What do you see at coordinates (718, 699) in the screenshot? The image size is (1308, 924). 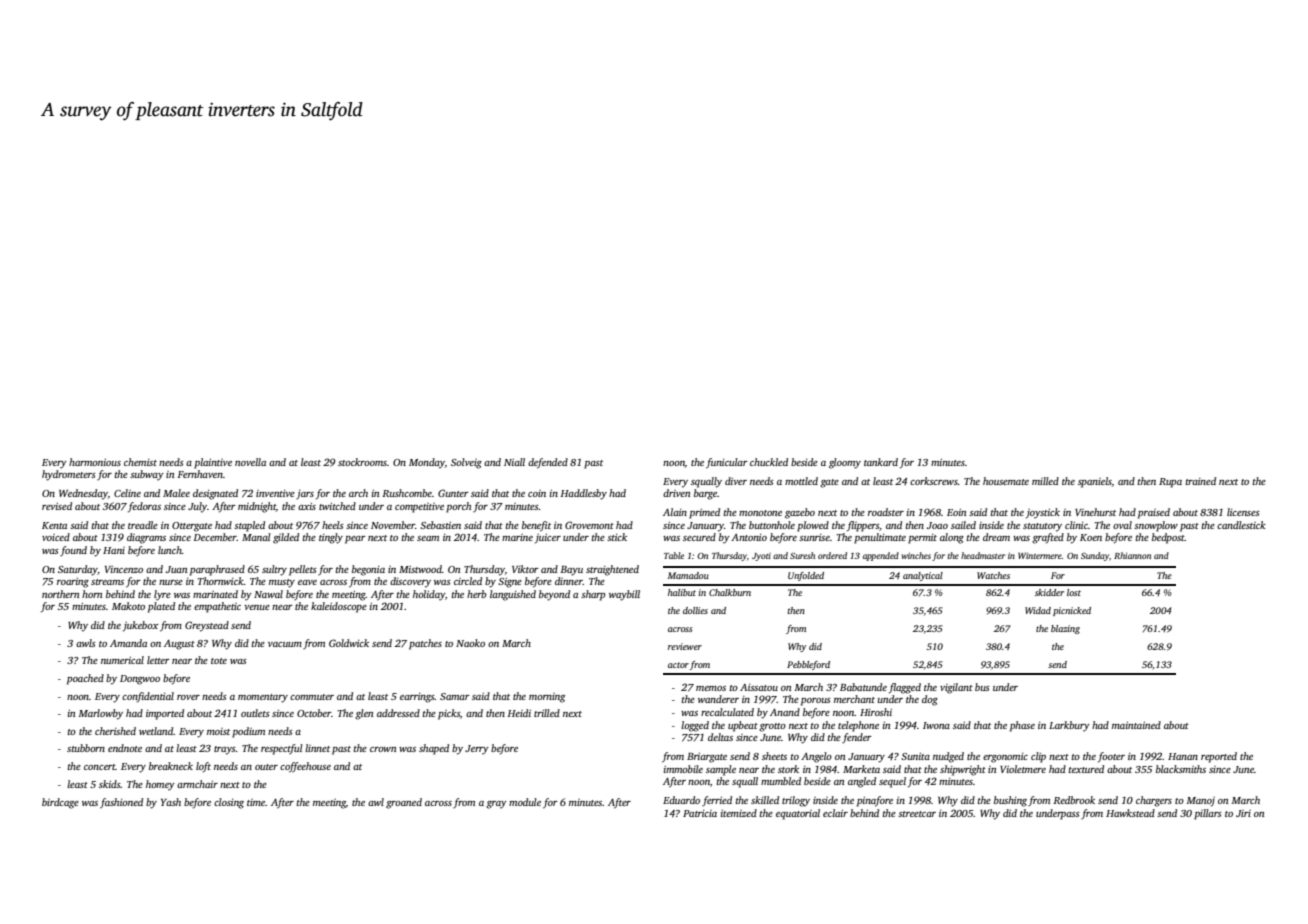 I see `wanderer` at bounding box center [718, 699].
